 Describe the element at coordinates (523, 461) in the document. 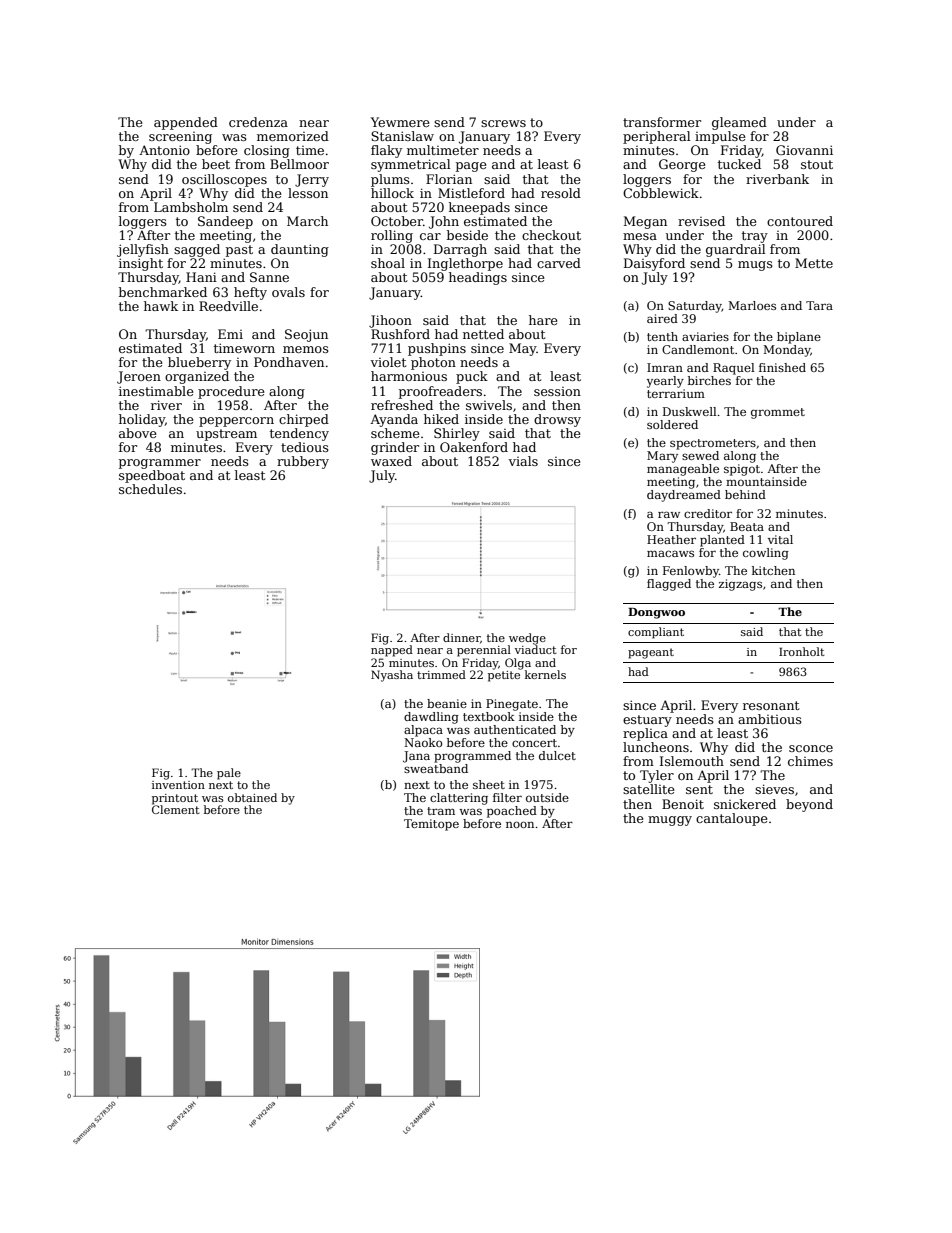

I see `vials` at that location.
